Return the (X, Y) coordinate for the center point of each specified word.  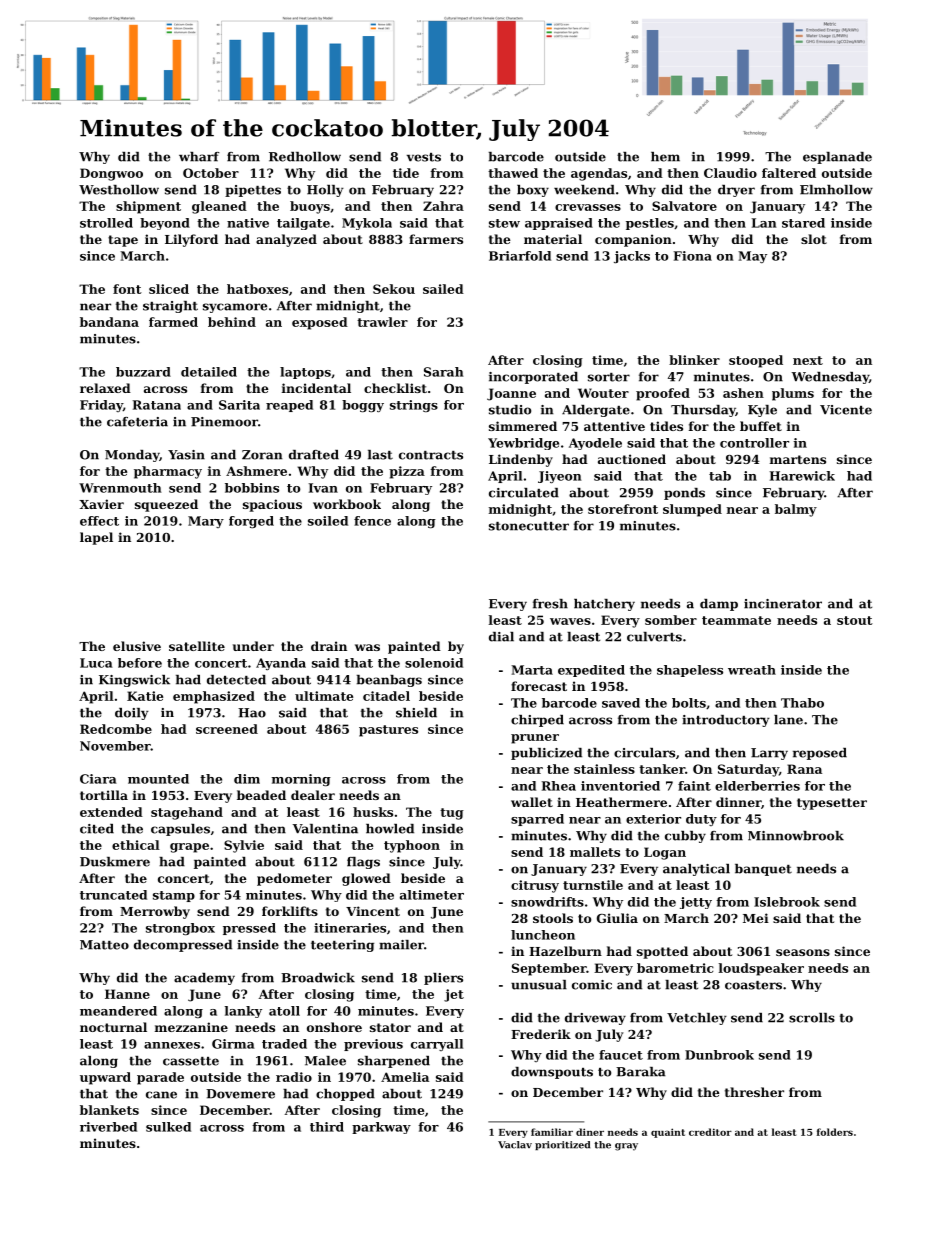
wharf (199, 157)
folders (835, 1132)
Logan (665, 853)
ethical (136, 845)
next (808, 360)
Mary (206, 522)
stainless (604, 769)
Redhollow (305, 157)
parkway (381, 1128)
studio (510, 410)
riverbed (108, 1127)
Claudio (730, 173)
